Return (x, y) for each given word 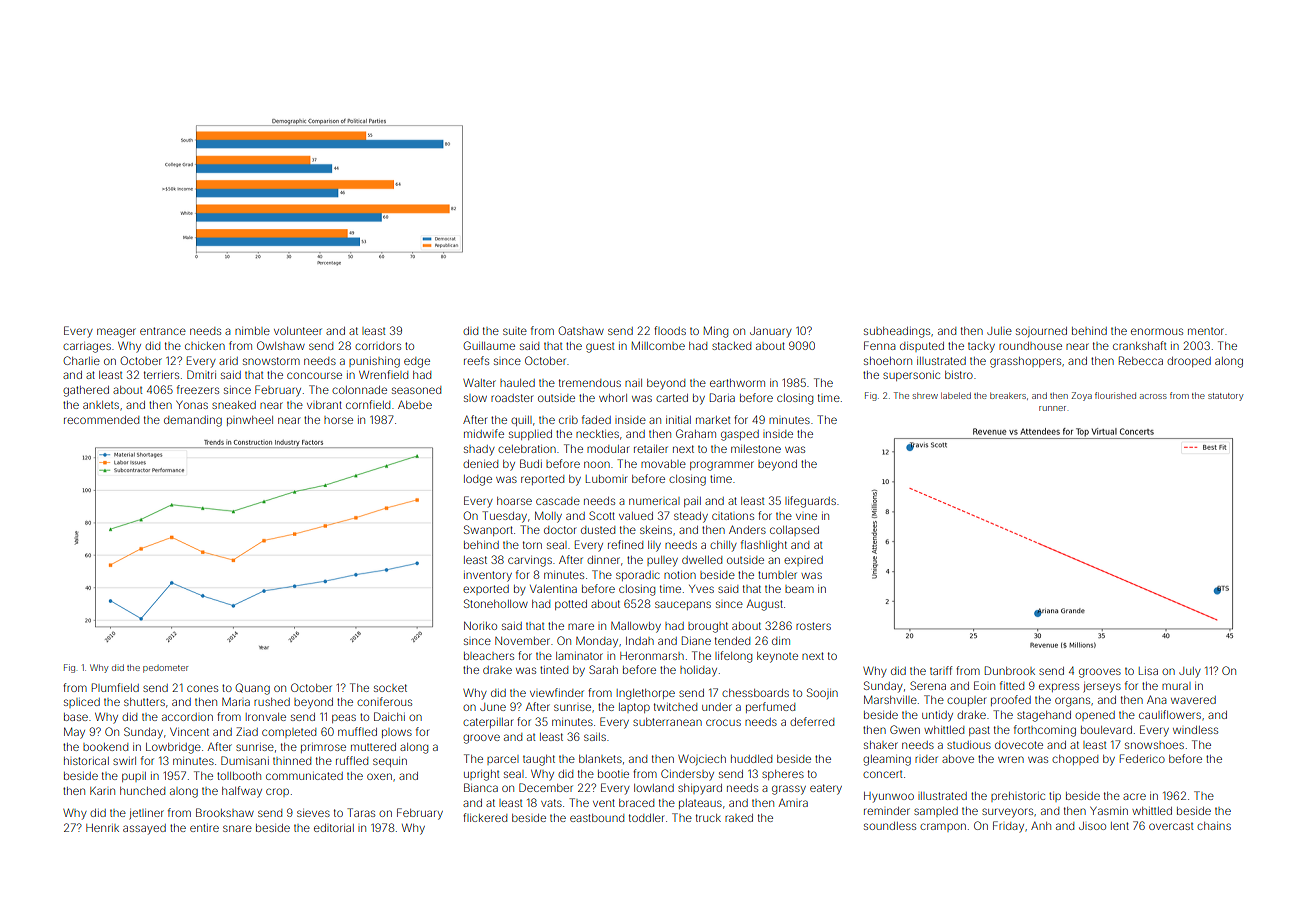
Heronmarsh (652, 656)
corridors (378, 346)
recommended (101, 420)
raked (739, 818)
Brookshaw (225, 812)
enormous (1157, 331)
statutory (1225, 397)
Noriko (480, 625)
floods (670, 330)
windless (1195, 730)
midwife (484, 433)
